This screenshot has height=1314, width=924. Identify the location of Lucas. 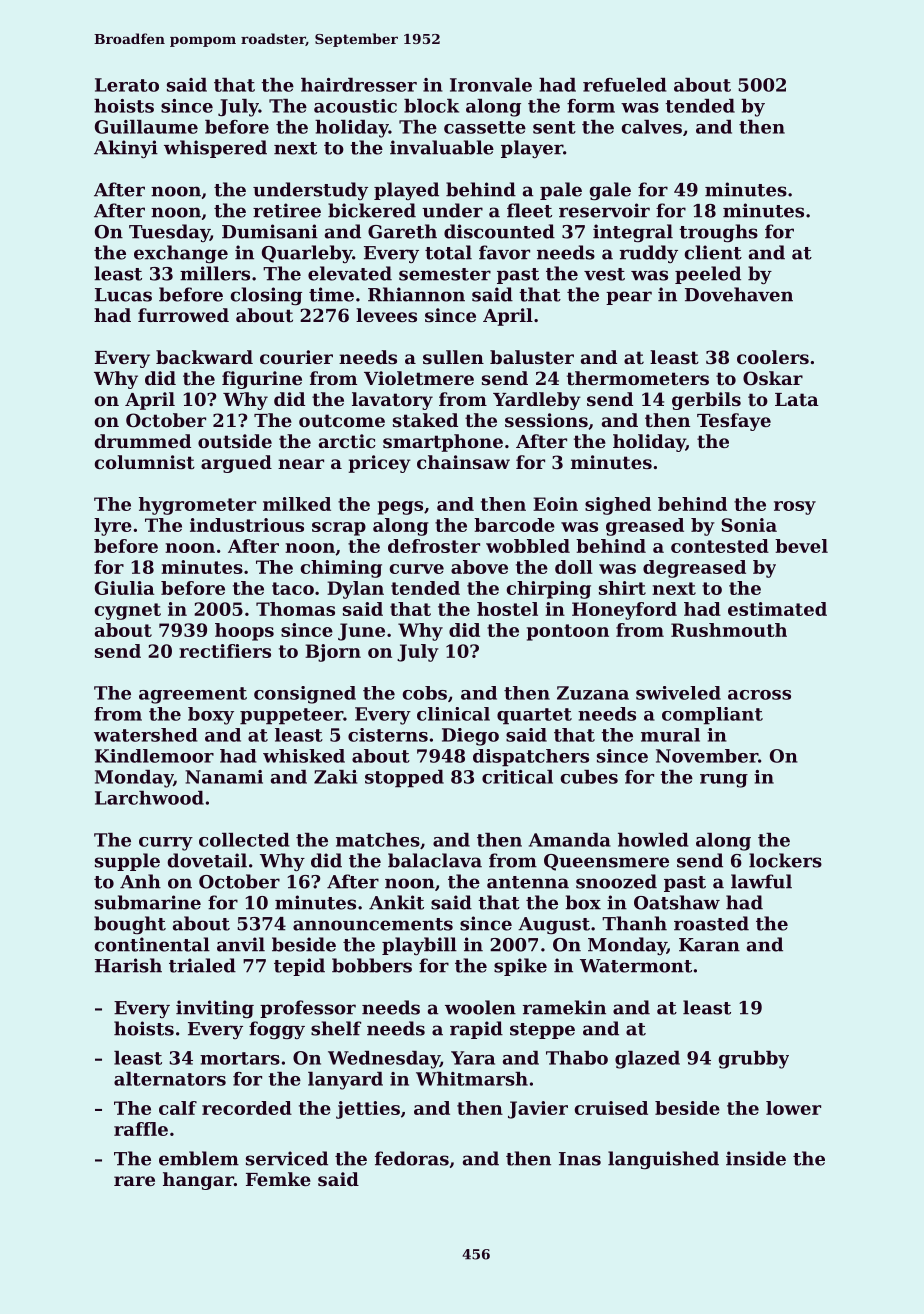
(123, 295).
